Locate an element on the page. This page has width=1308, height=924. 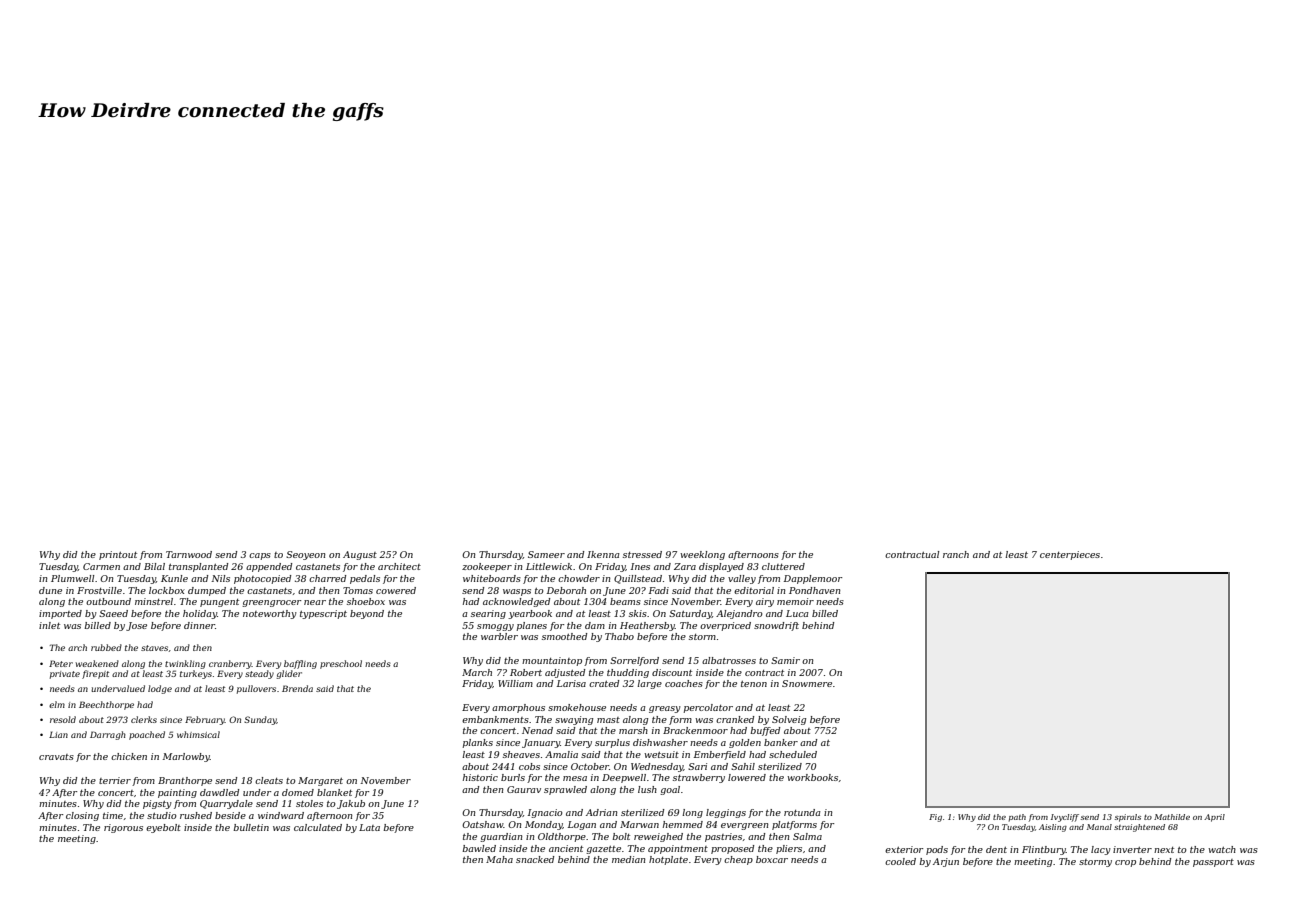
printout is located at coordinates (118, 555).
